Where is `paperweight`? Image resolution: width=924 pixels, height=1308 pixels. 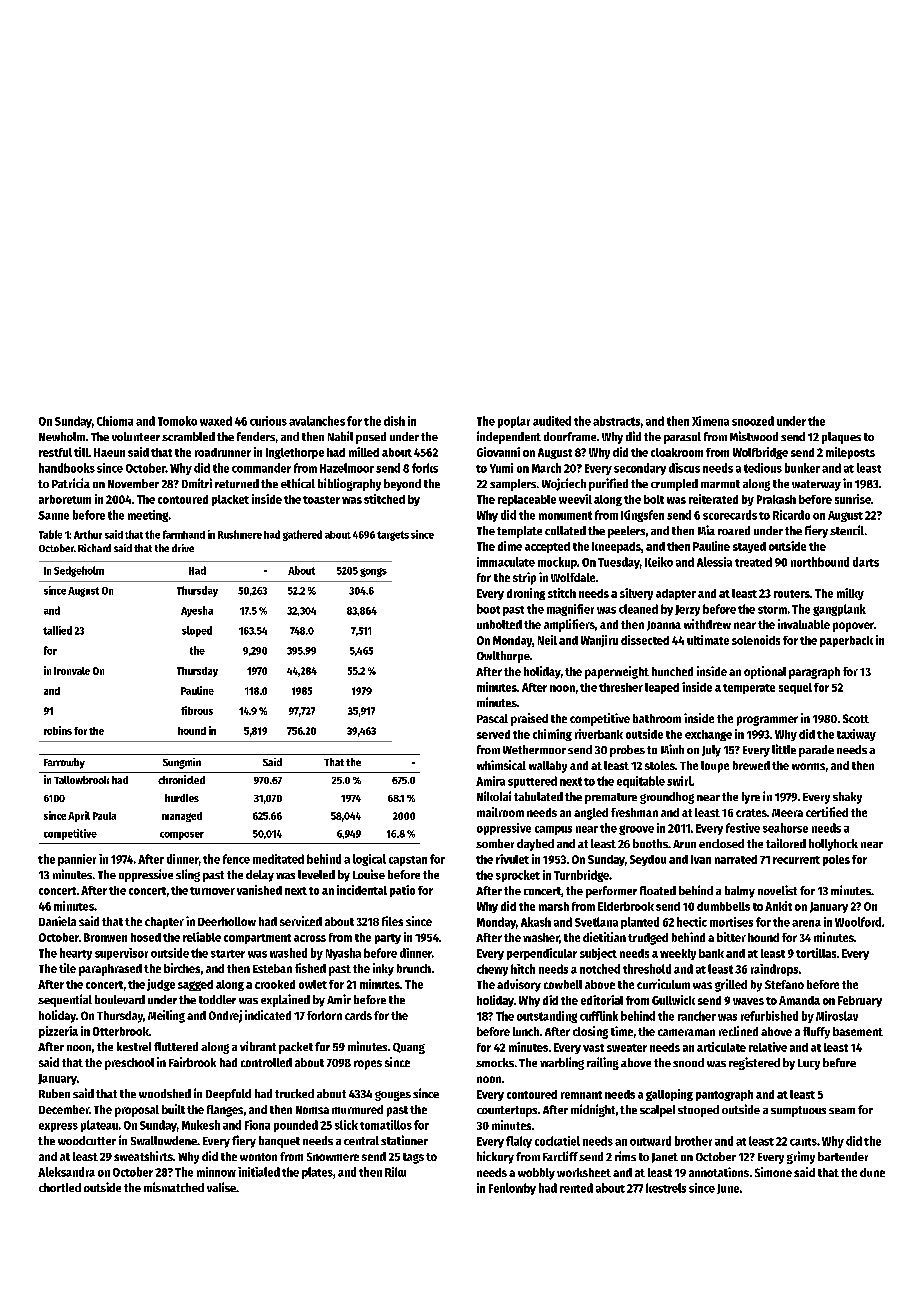 paperweight is located at coordinates (617, 672).
